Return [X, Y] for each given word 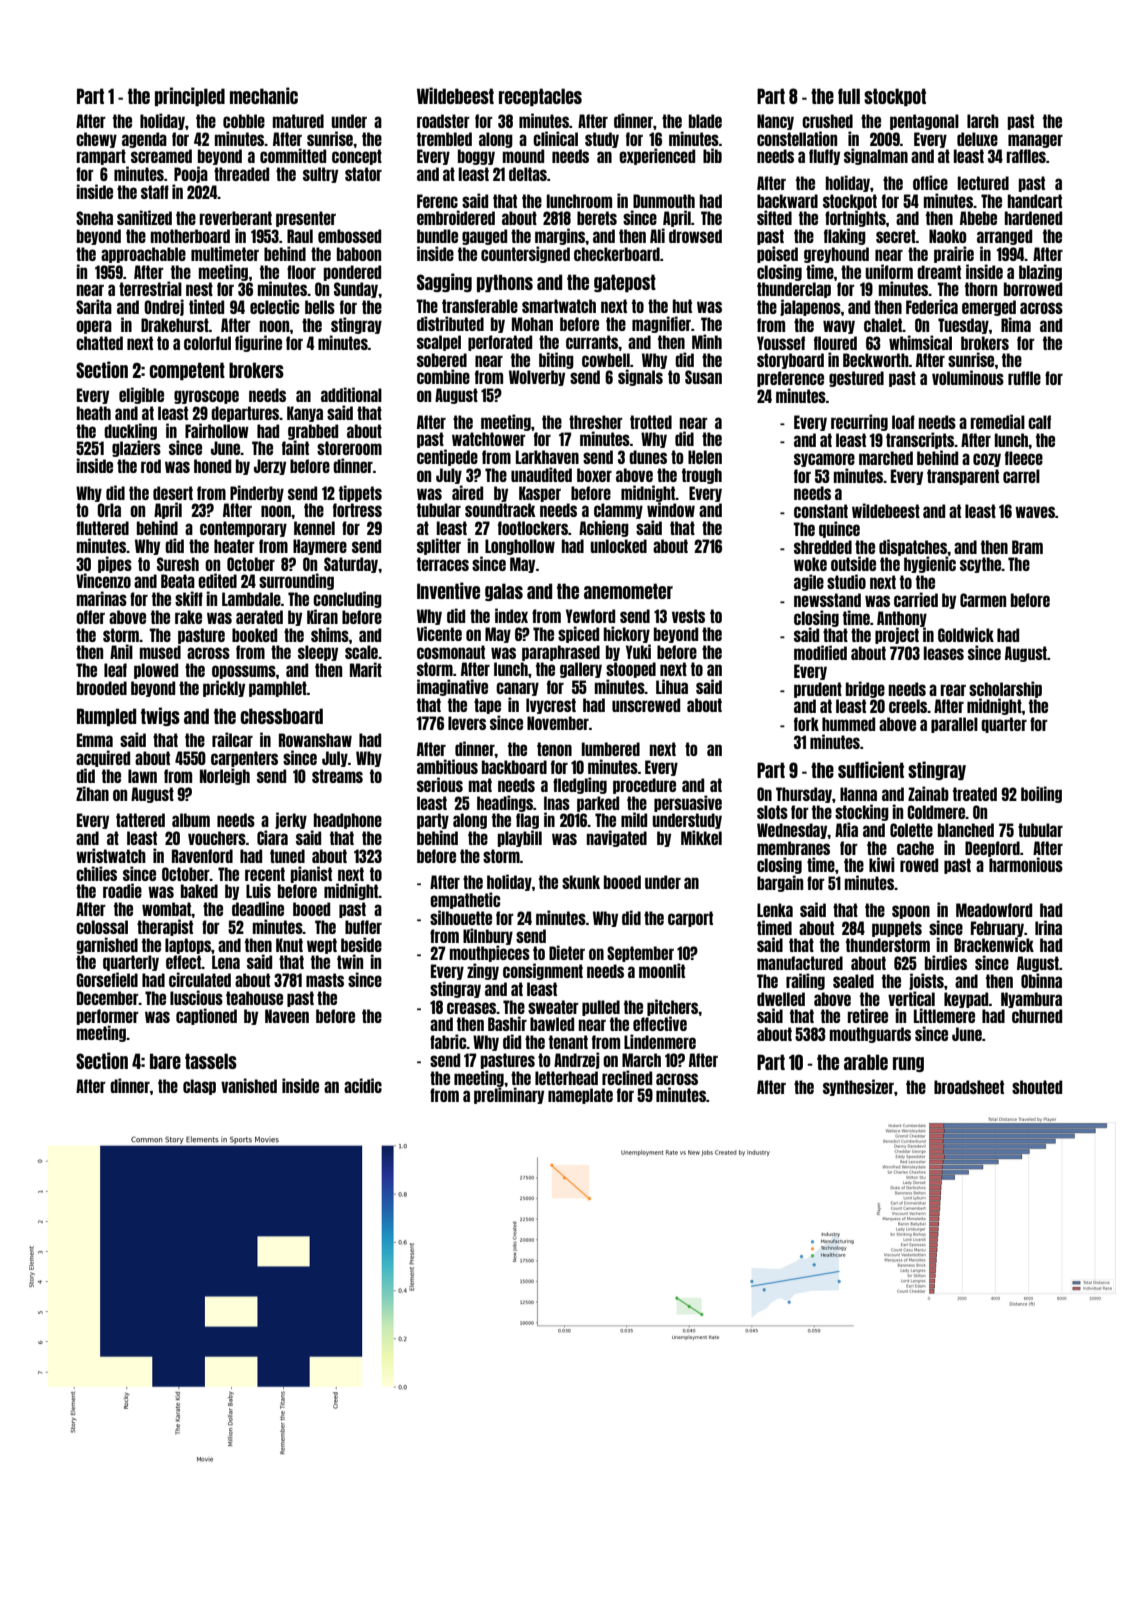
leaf [115, 670]
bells [320, 307]
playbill [520, 838]
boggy [476, 157]
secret [896, 236]
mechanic [264, 95]
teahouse [254, 998]
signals [640, 377]
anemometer [628, 591]
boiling [1041, 794]
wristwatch [111, 855]
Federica [932, 306]
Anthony [902, 619]
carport [690, 919]
